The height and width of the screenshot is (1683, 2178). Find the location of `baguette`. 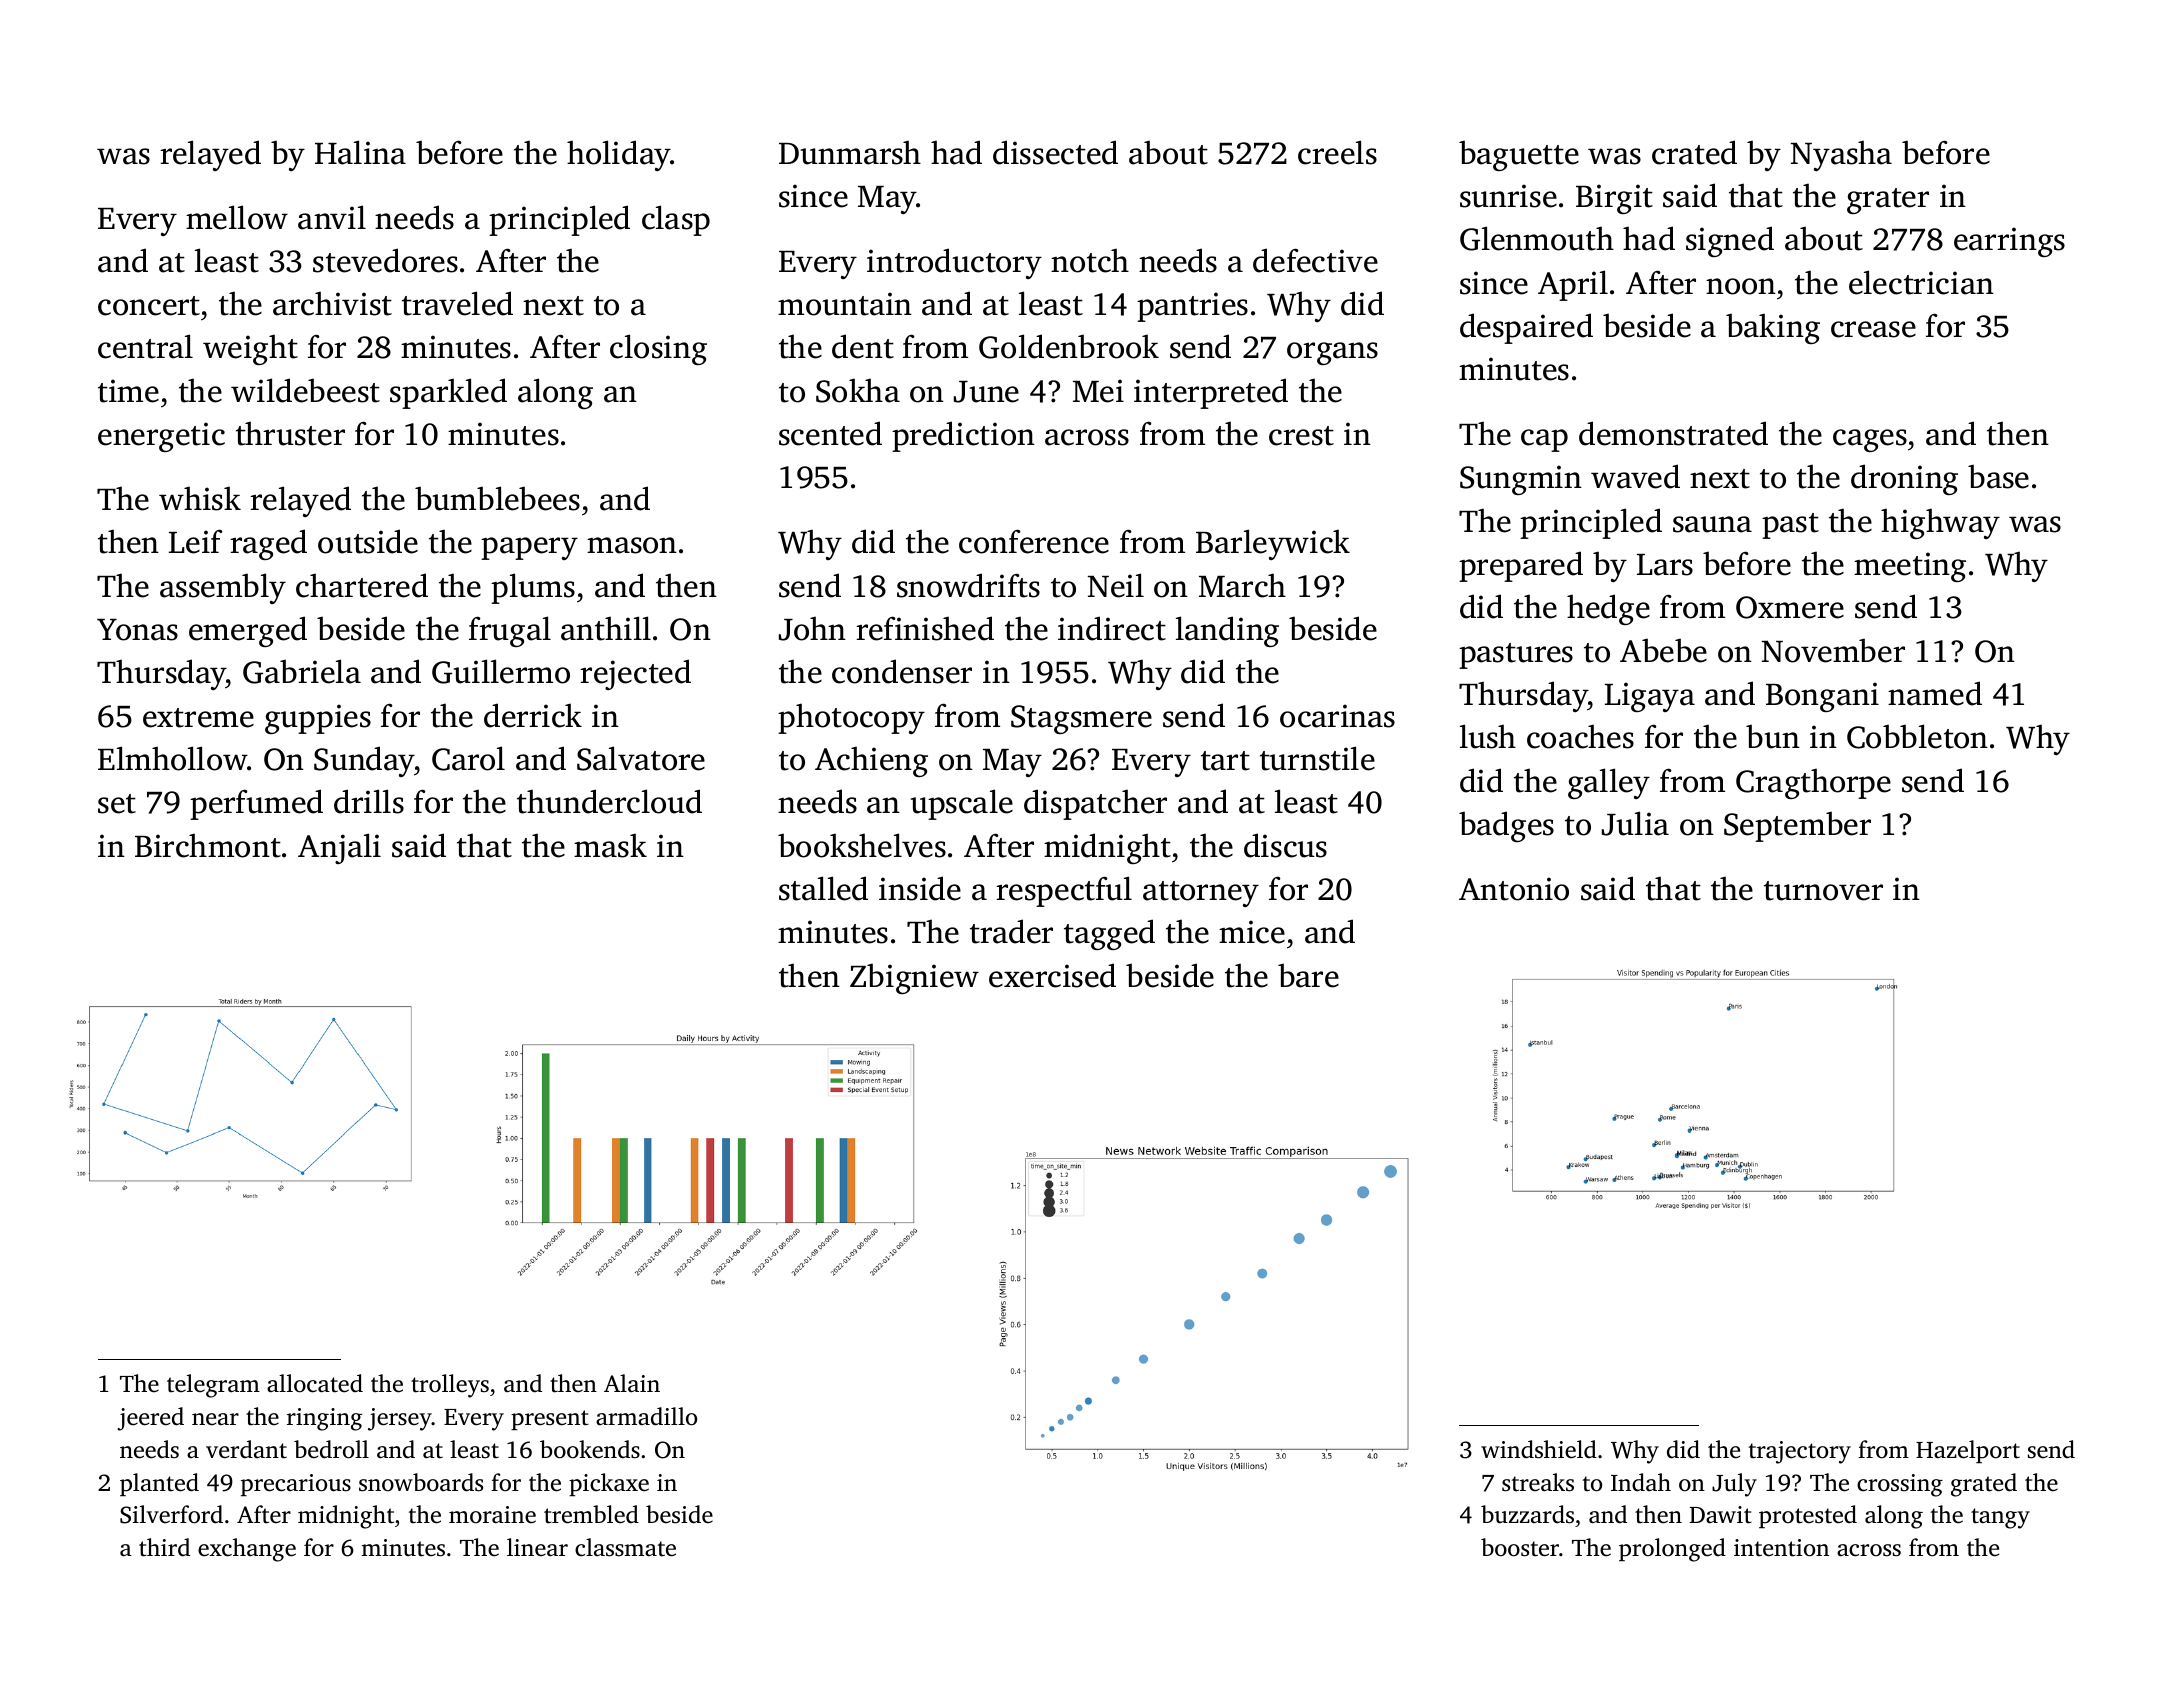

baguette is located at coordinates (1519, 155).
